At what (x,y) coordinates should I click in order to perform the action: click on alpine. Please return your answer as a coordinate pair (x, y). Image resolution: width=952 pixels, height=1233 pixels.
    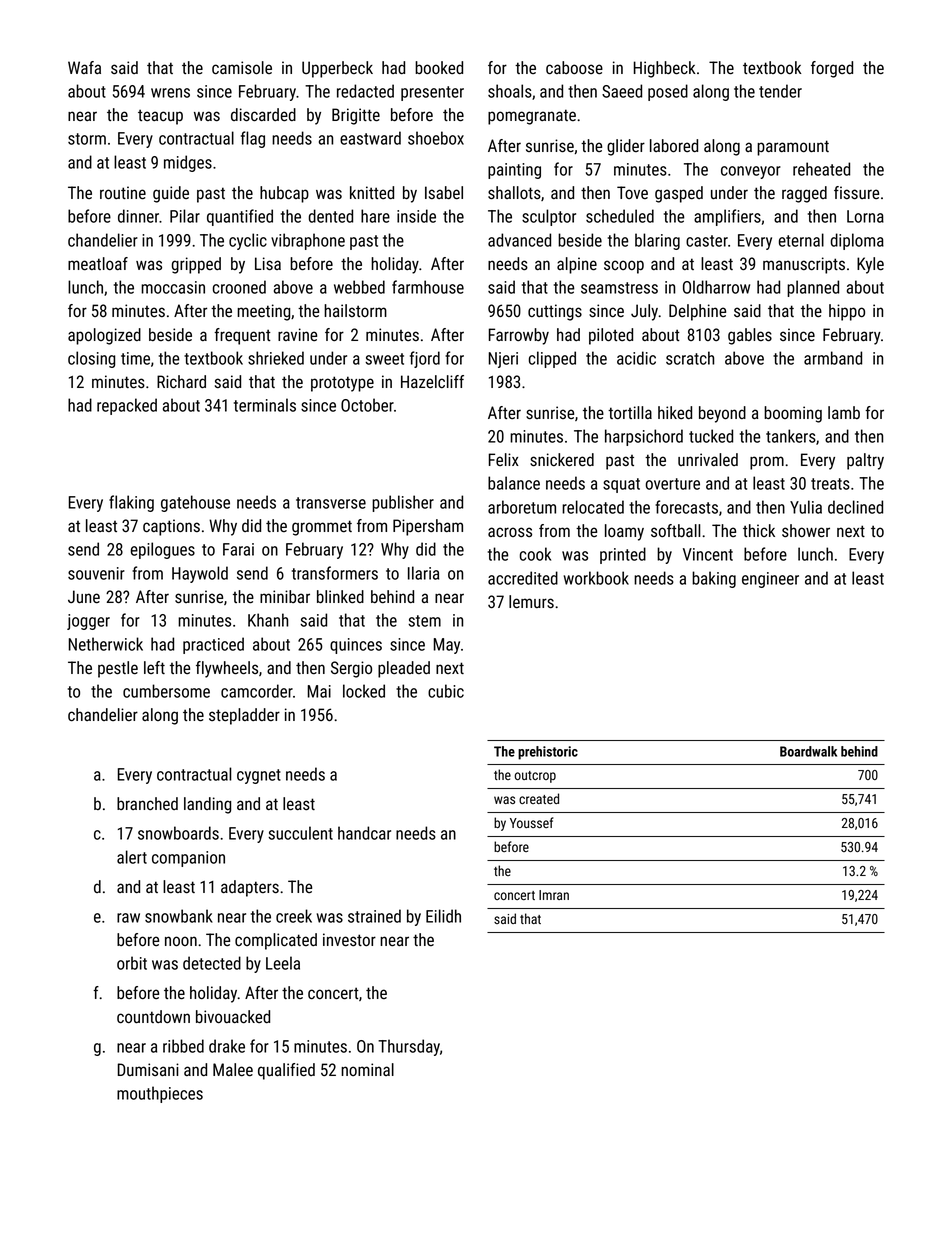
    Looking at the image, I should click on (577, 265).
